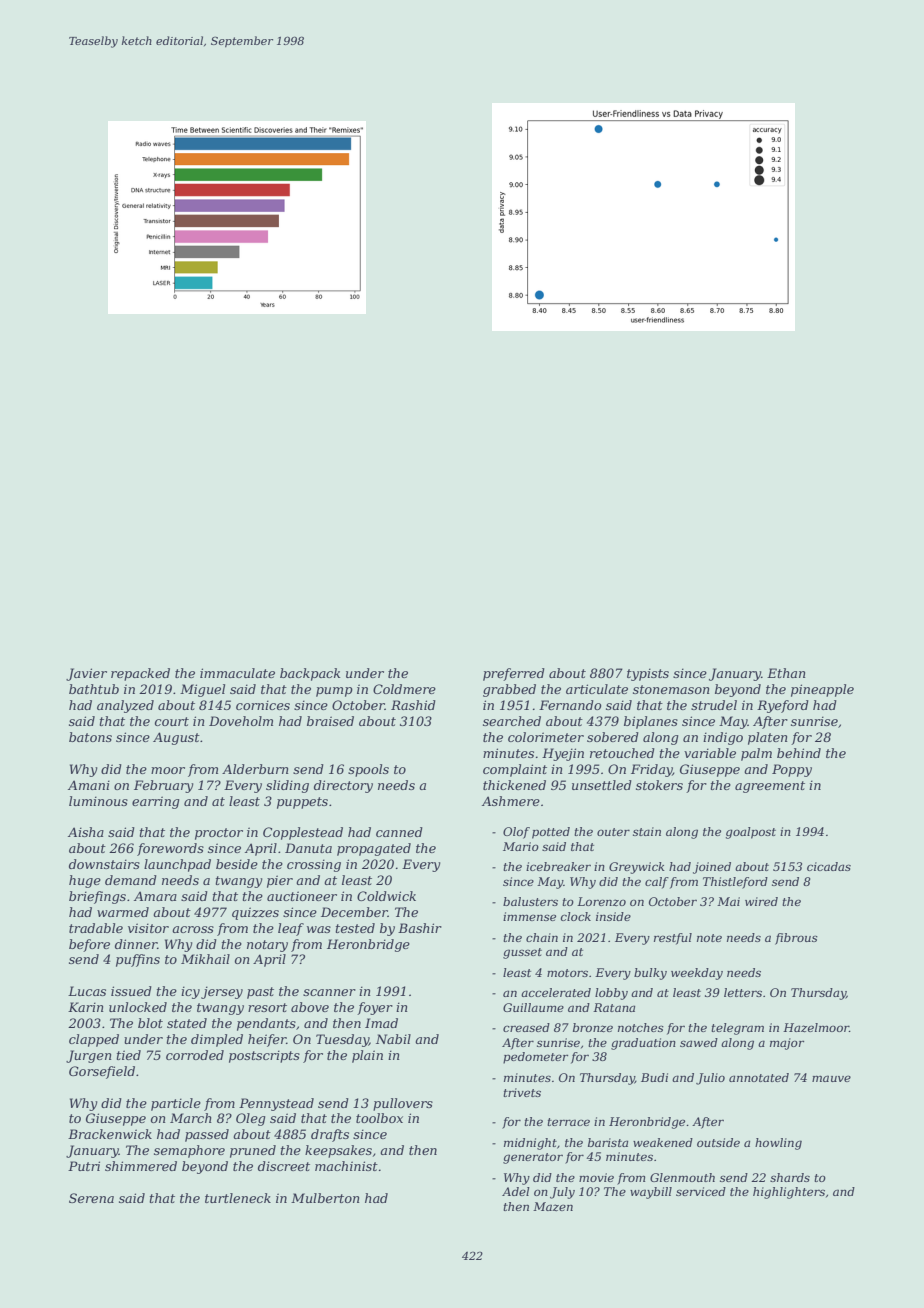 The width and height of the screenshot is (924, 1308). I want to click on thickened, so click(514, 785).
